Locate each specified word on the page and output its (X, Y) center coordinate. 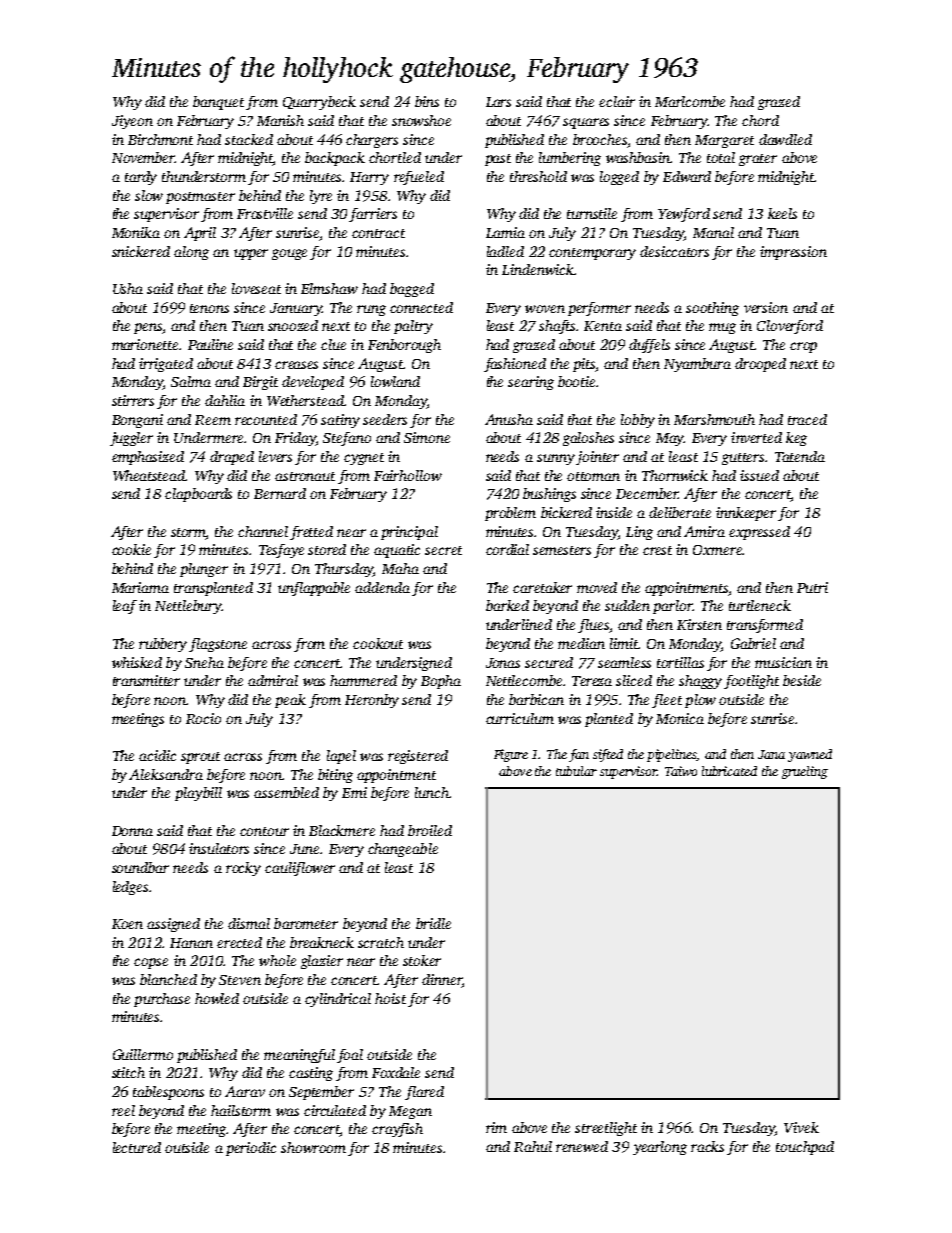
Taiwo (681, 771)
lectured (137, 1147)
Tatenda (800, 456)
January (296, 309)
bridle (433, 923)
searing (531, 383)
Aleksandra (166, 774)
